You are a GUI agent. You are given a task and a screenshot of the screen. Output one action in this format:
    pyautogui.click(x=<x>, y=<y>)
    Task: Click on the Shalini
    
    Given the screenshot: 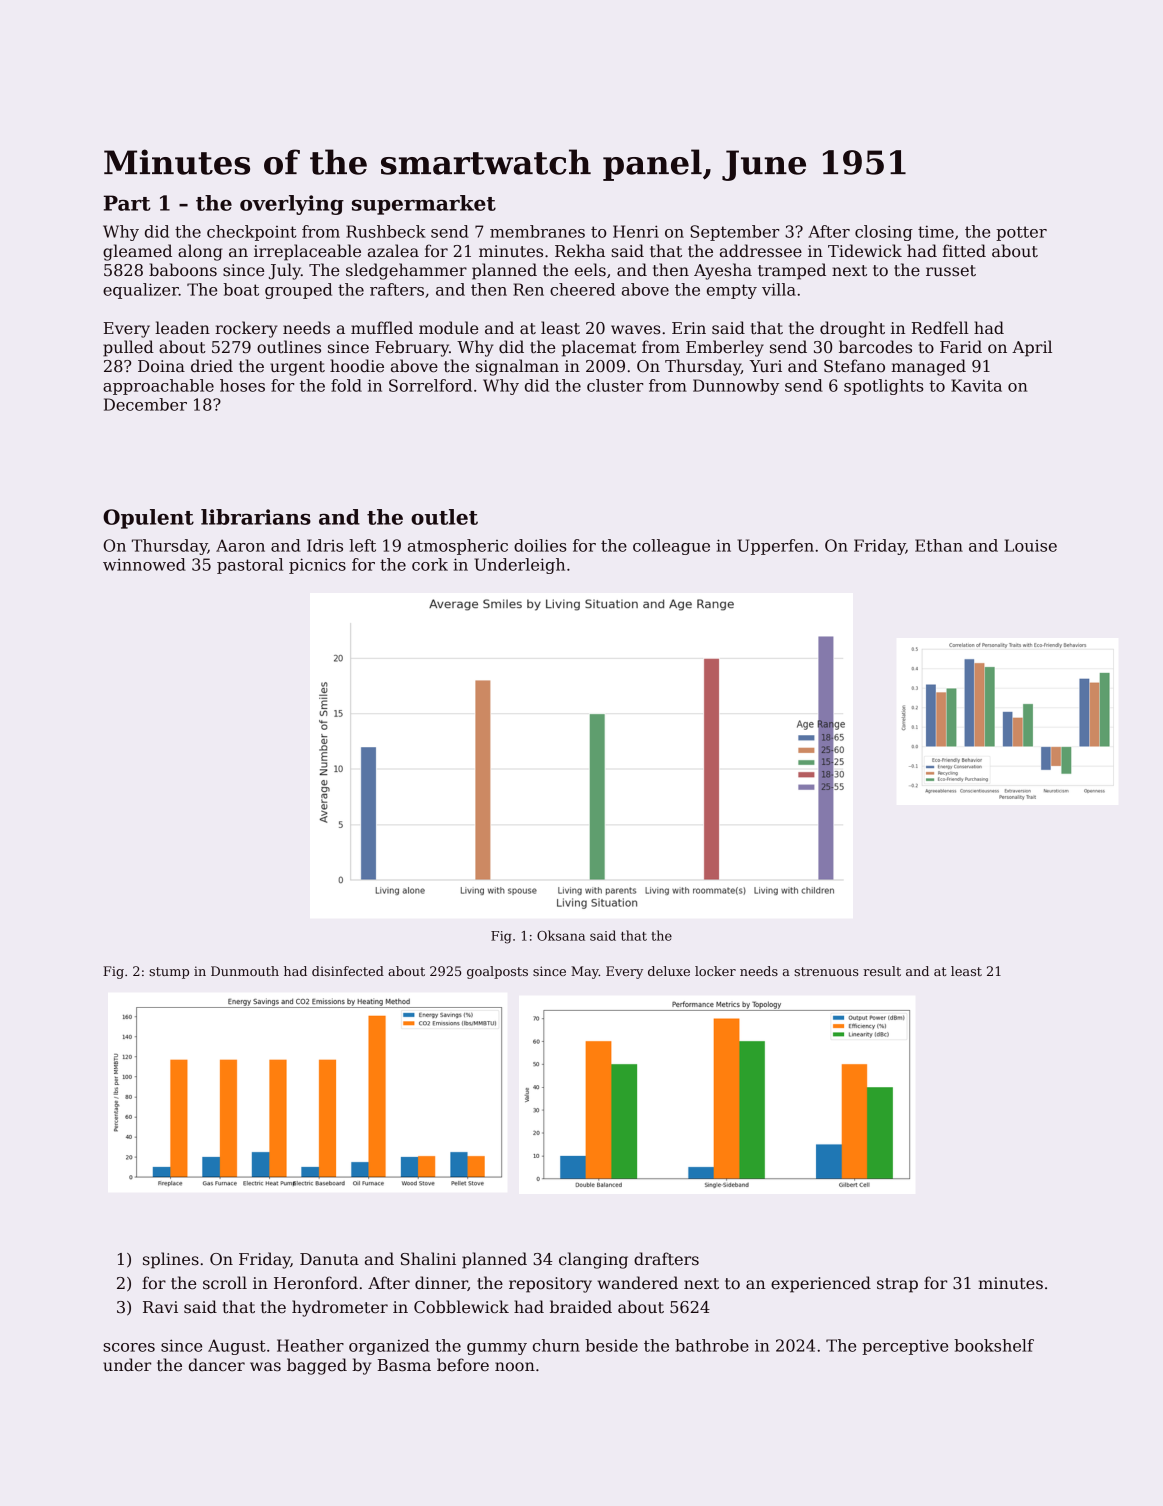 What is the action you would take?
    pyautogui.click(x=428, y=1258)
